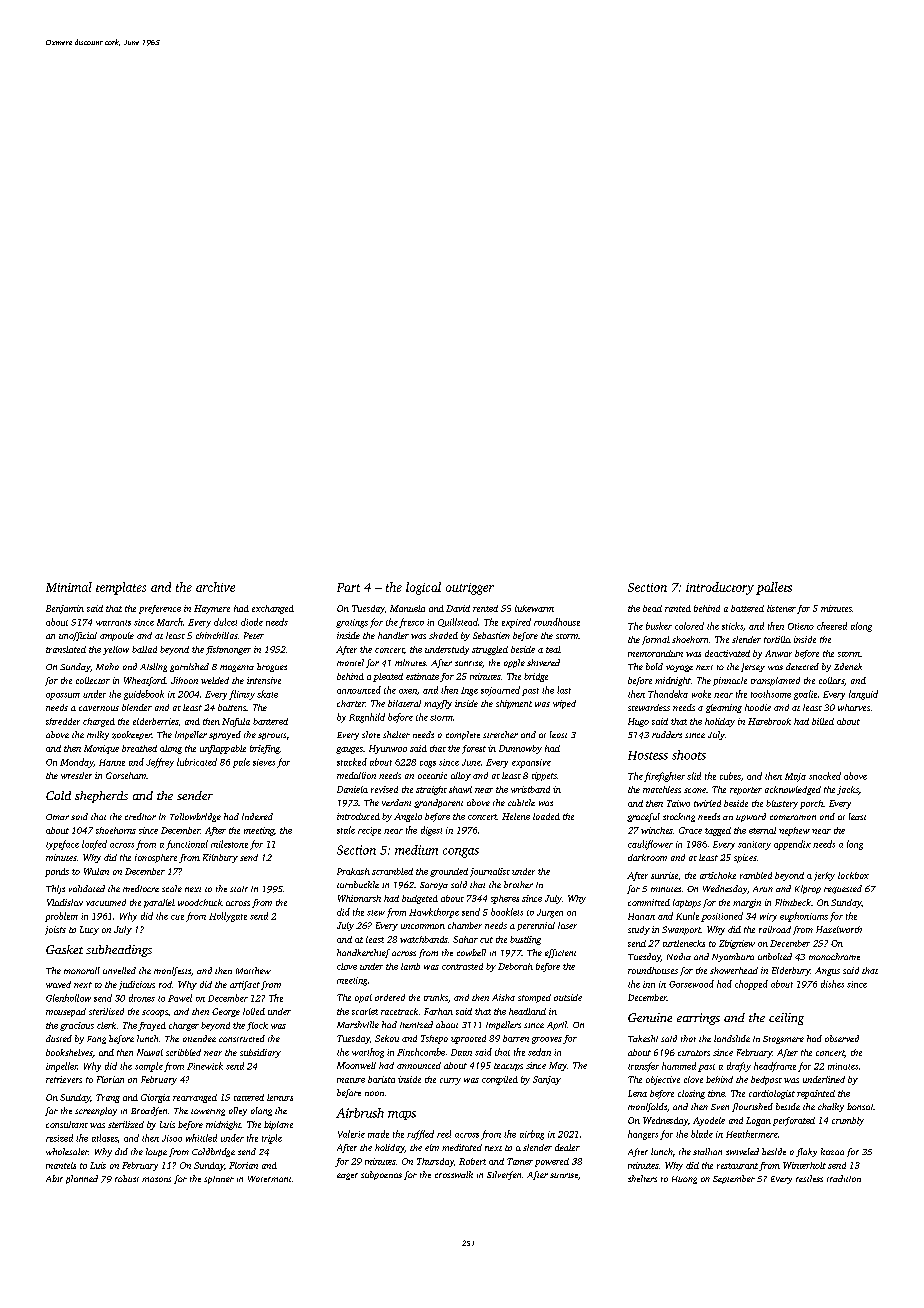 This screenshot has height=1308, width=924. I want to click on outside, so click(568, 997).
